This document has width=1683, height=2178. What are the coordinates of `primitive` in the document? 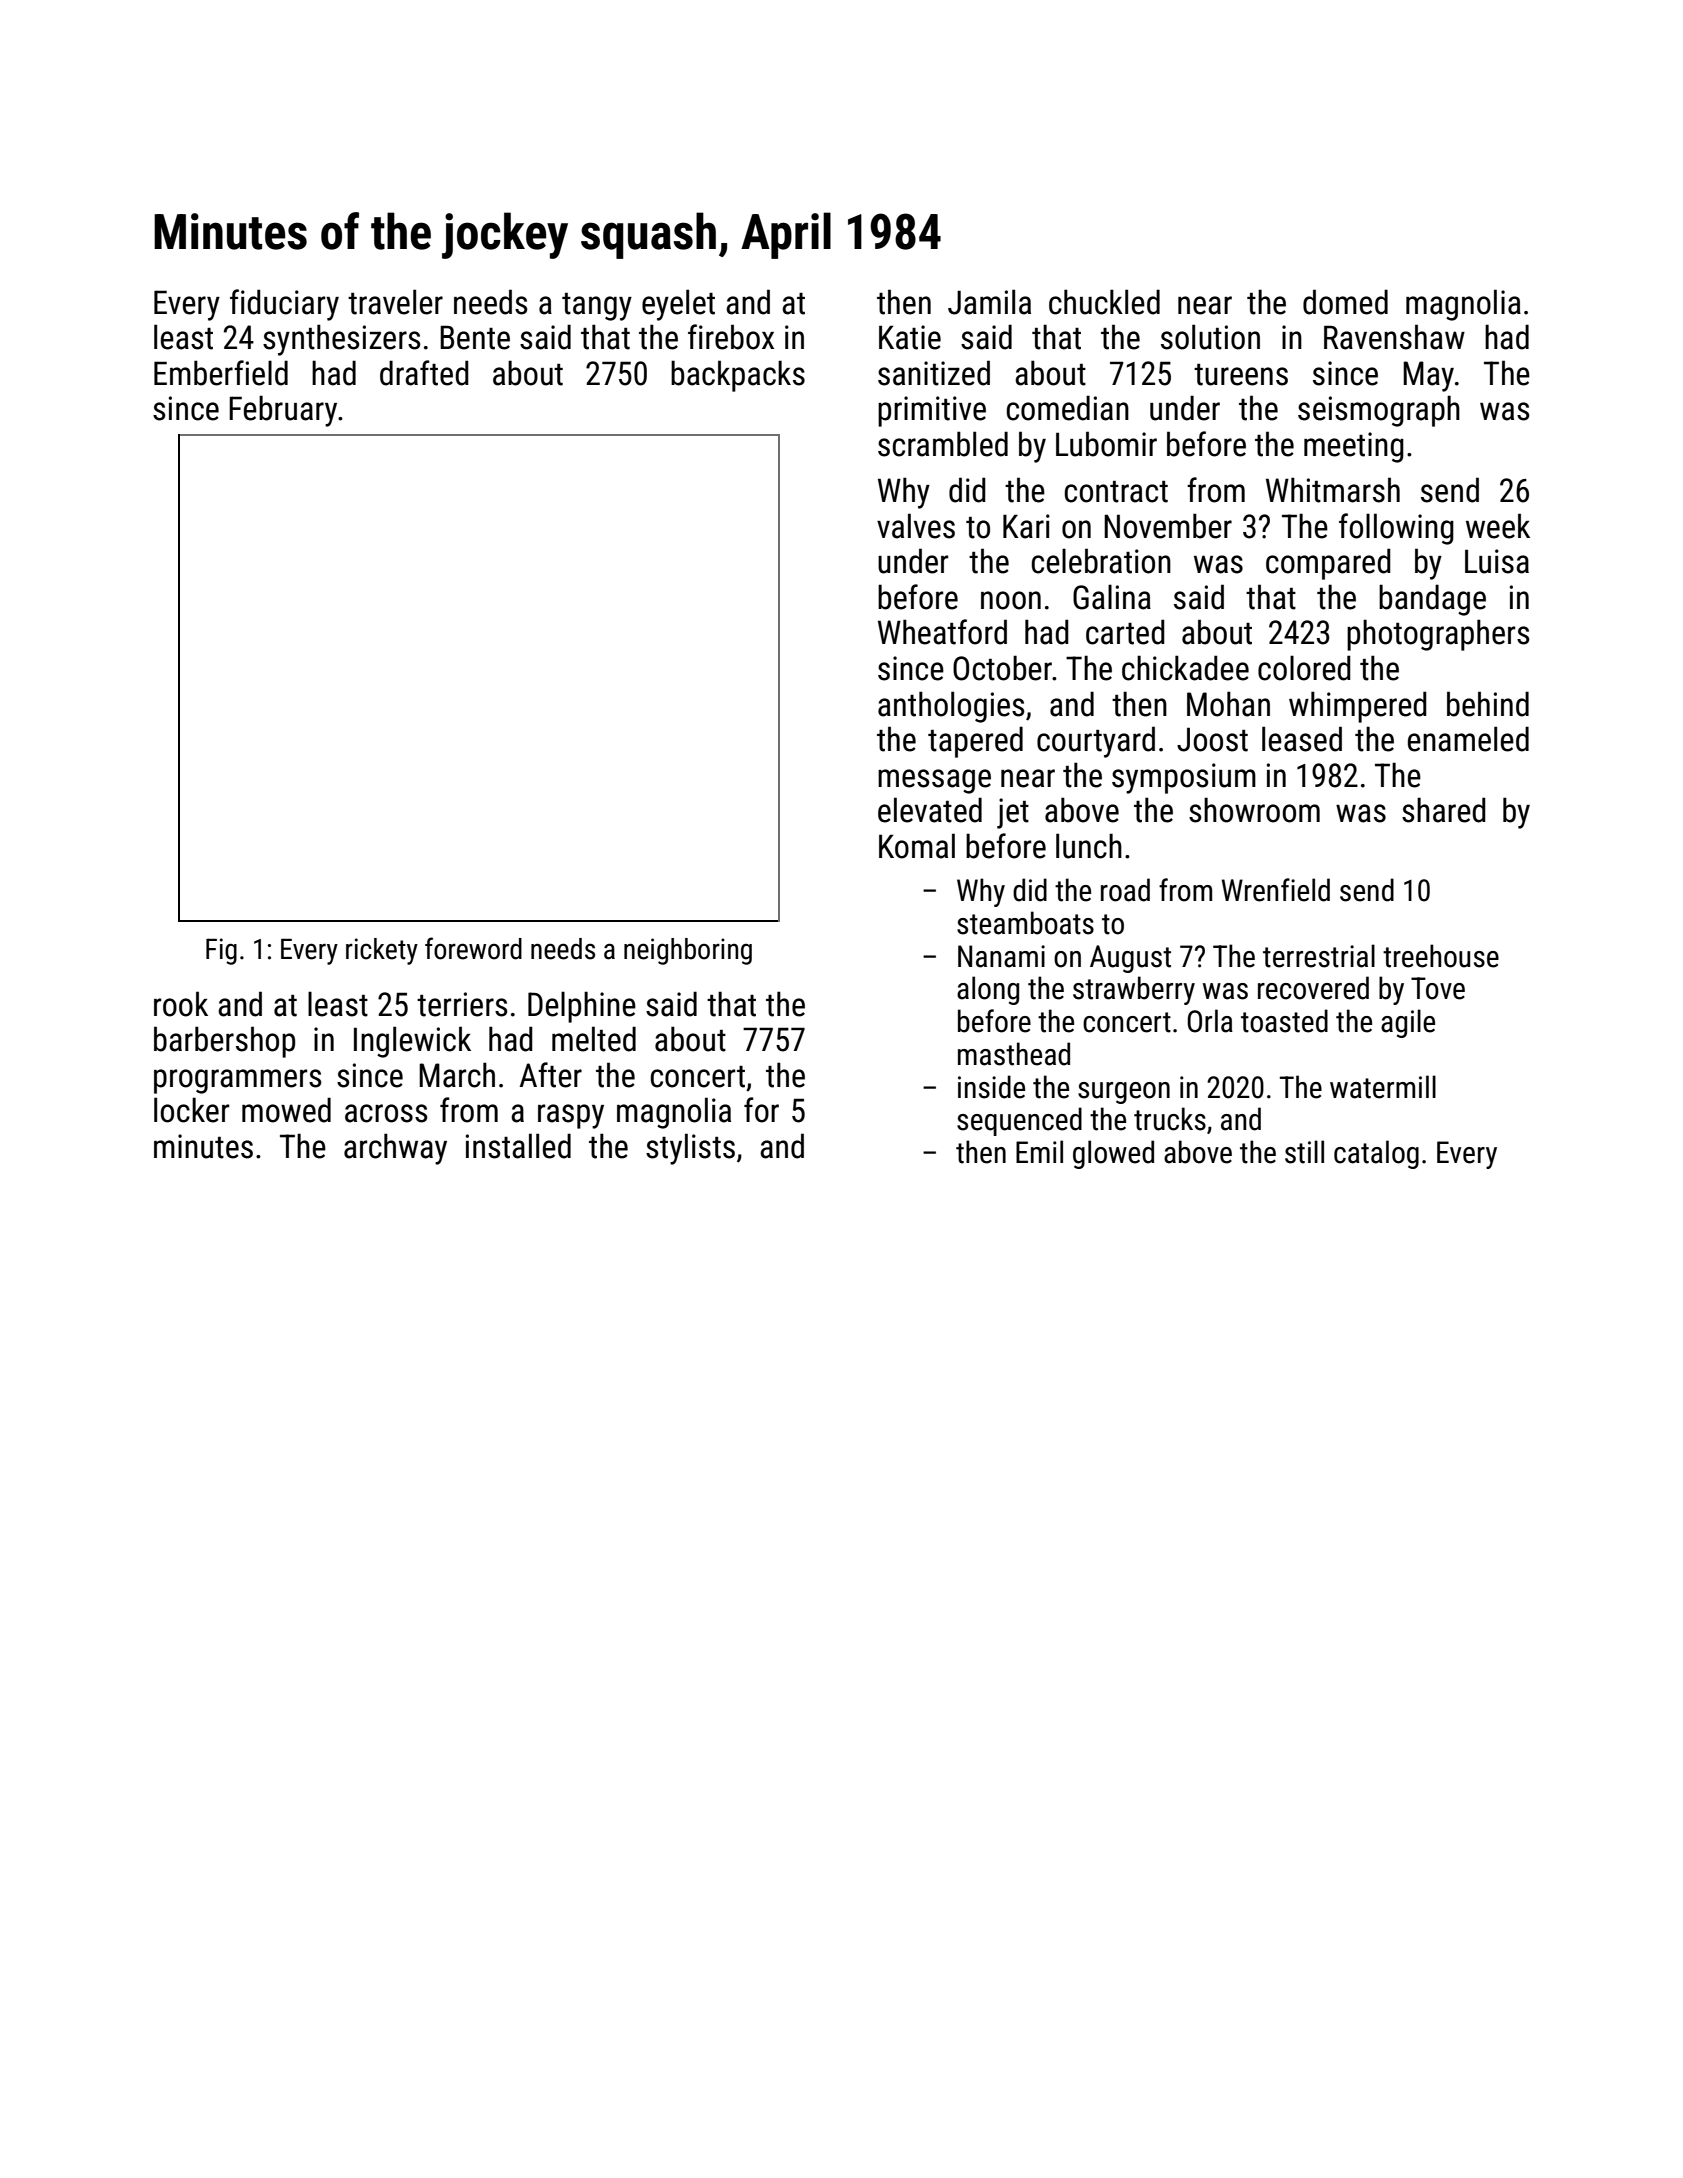 It's located at (932, 411).
